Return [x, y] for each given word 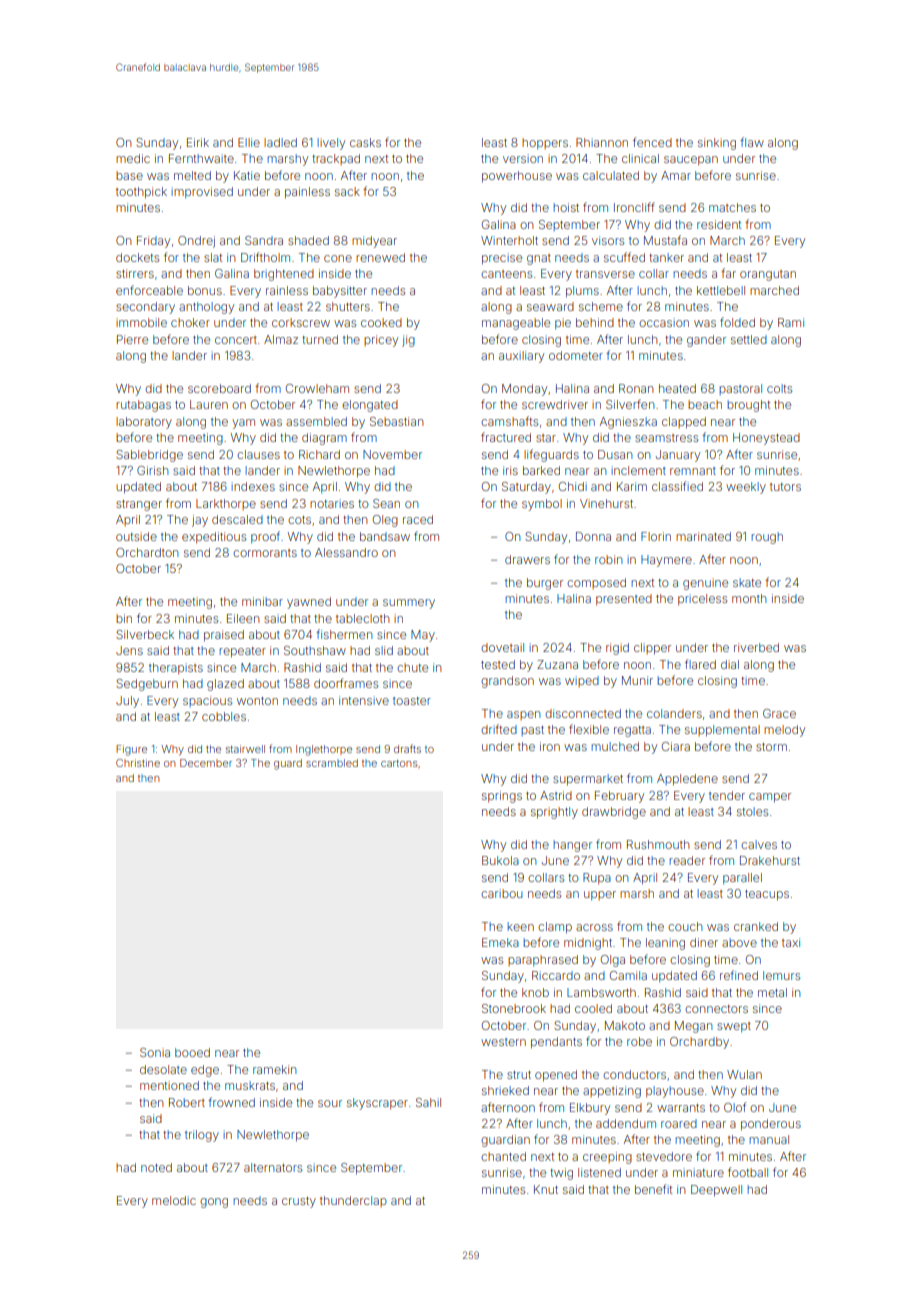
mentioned [169, 1085]
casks [365, 142]
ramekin [274, 1069]
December [206, 763]
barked [541, 470]
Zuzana [557, 664]
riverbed [756, 647]
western [503, 1042]
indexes [253, 486]
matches [732, 207]
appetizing [612, 1092]
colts [779, 388]
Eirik [198, 142]
